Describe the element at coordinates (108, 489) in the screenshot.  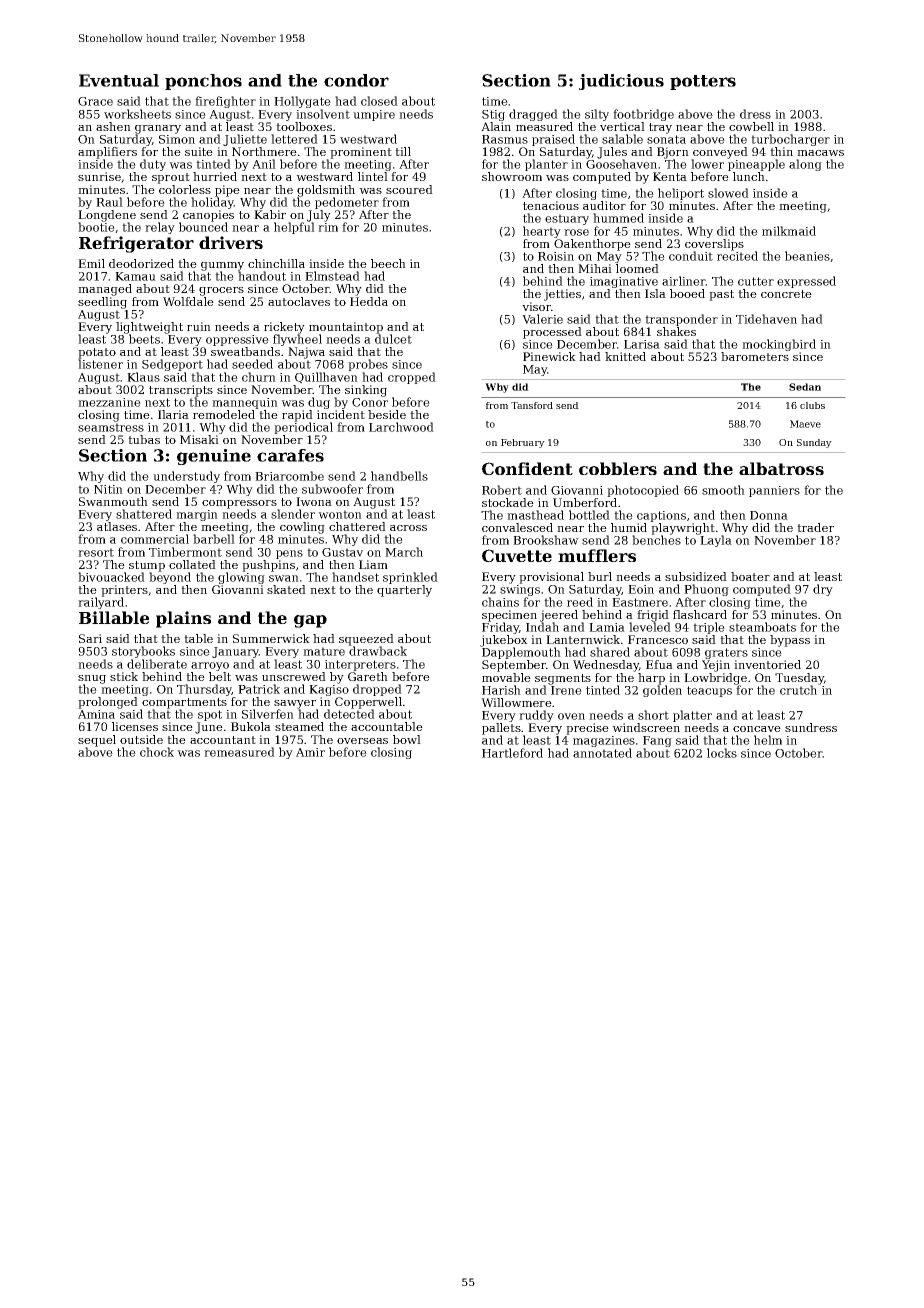
I see `Nitin` at that location.
